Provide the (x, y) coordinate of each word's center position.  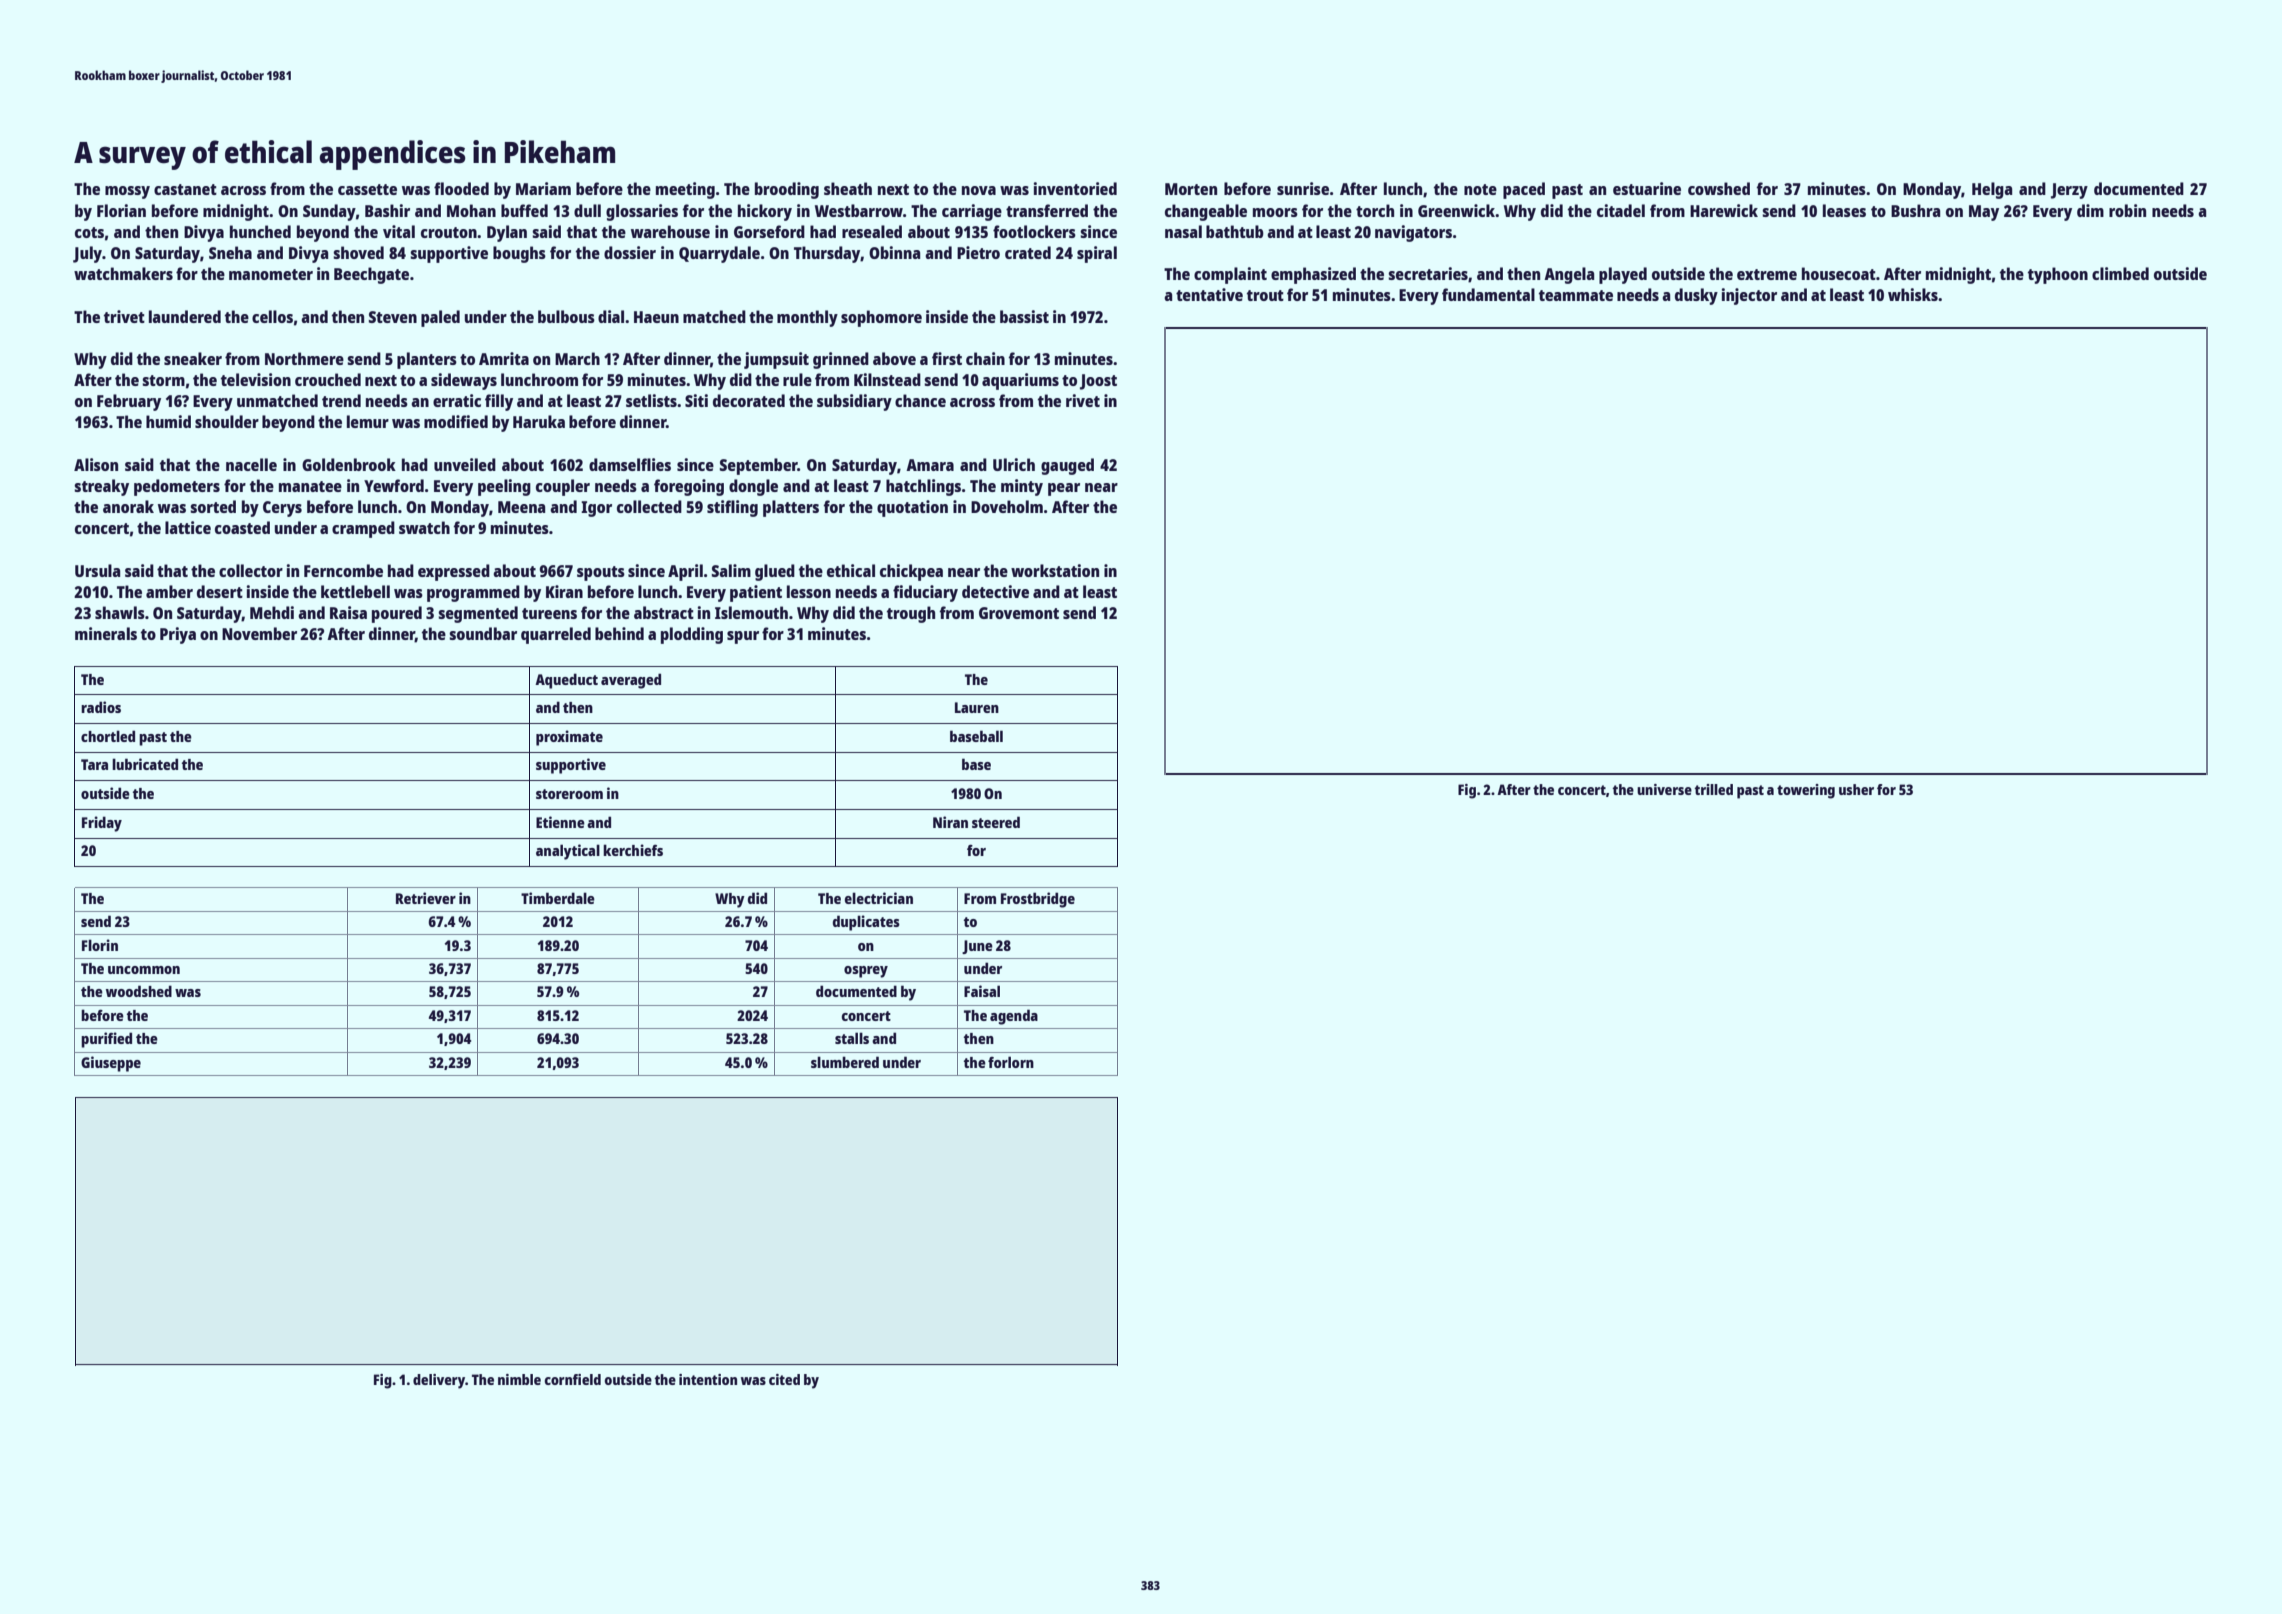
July (87, 254)
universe (1664, 789)
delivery (439, 1381)
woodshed (139, 991)
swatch (424, 527)
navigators (1413, 233)
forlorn (1011, 1062)
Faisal (982, 991)
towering (1806, 791)
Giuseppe (111, 1064)
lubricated (145, 764)
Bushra (1915, 210)
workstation (1055, 570)
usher (1856, 789)
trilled (1713, 789)
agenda (1014, 1017)
